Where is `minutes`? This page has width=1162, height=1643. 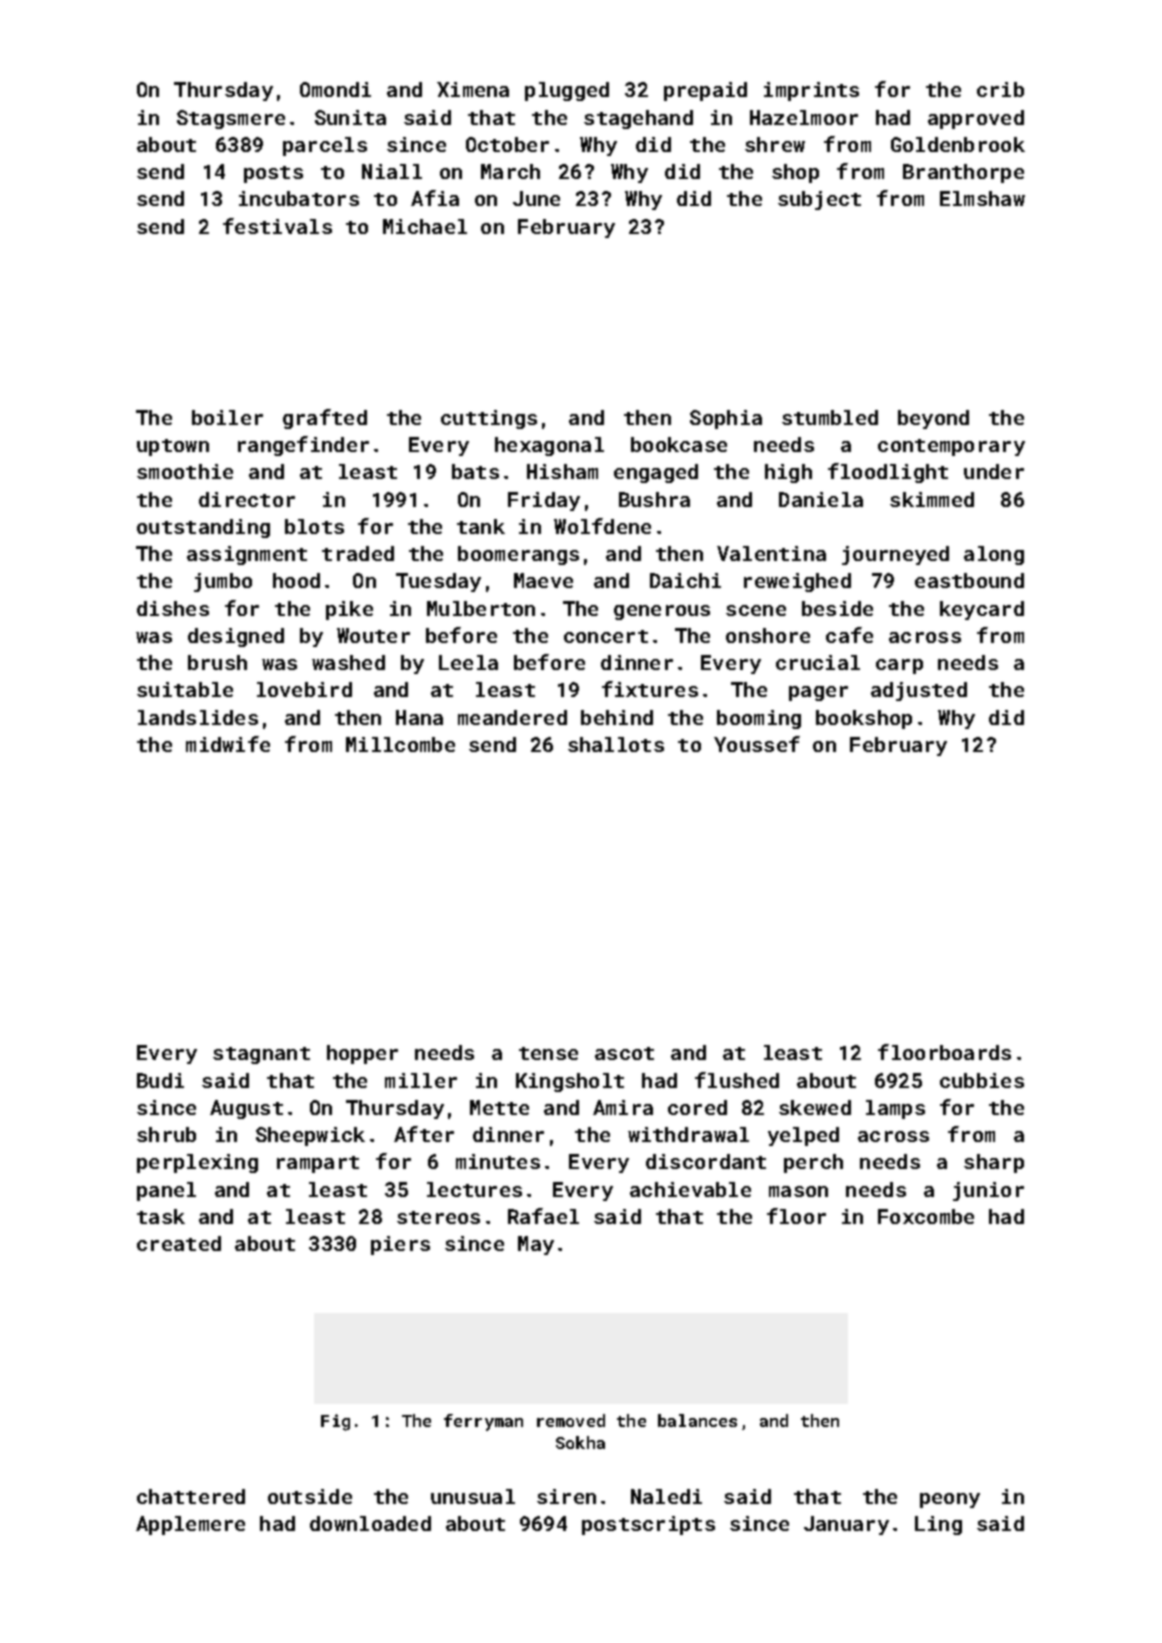
minutes is located at coordinates (498, 1161).
